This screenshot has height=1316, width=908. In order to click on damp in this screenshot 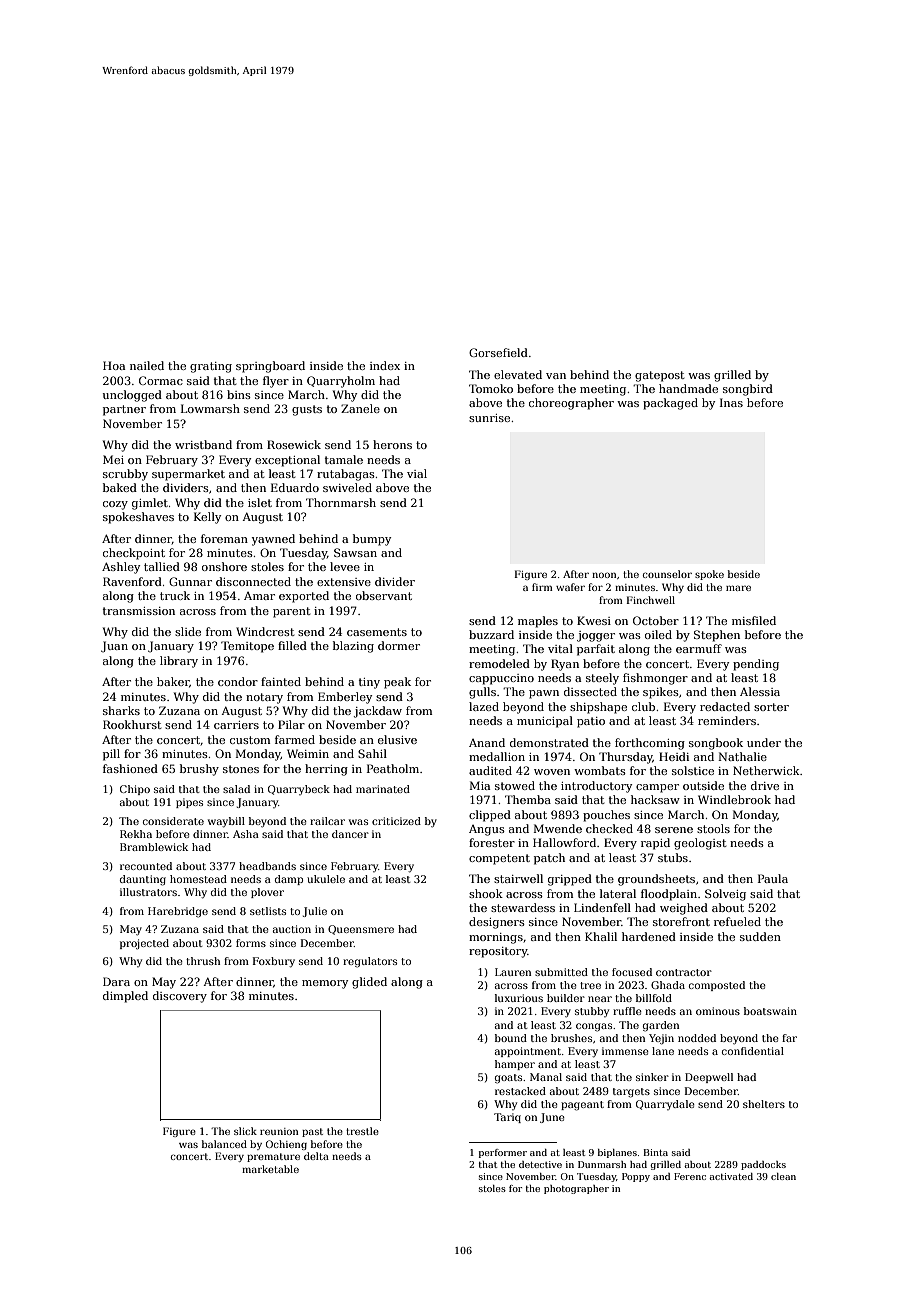, I will do `click(289, 880)`.
